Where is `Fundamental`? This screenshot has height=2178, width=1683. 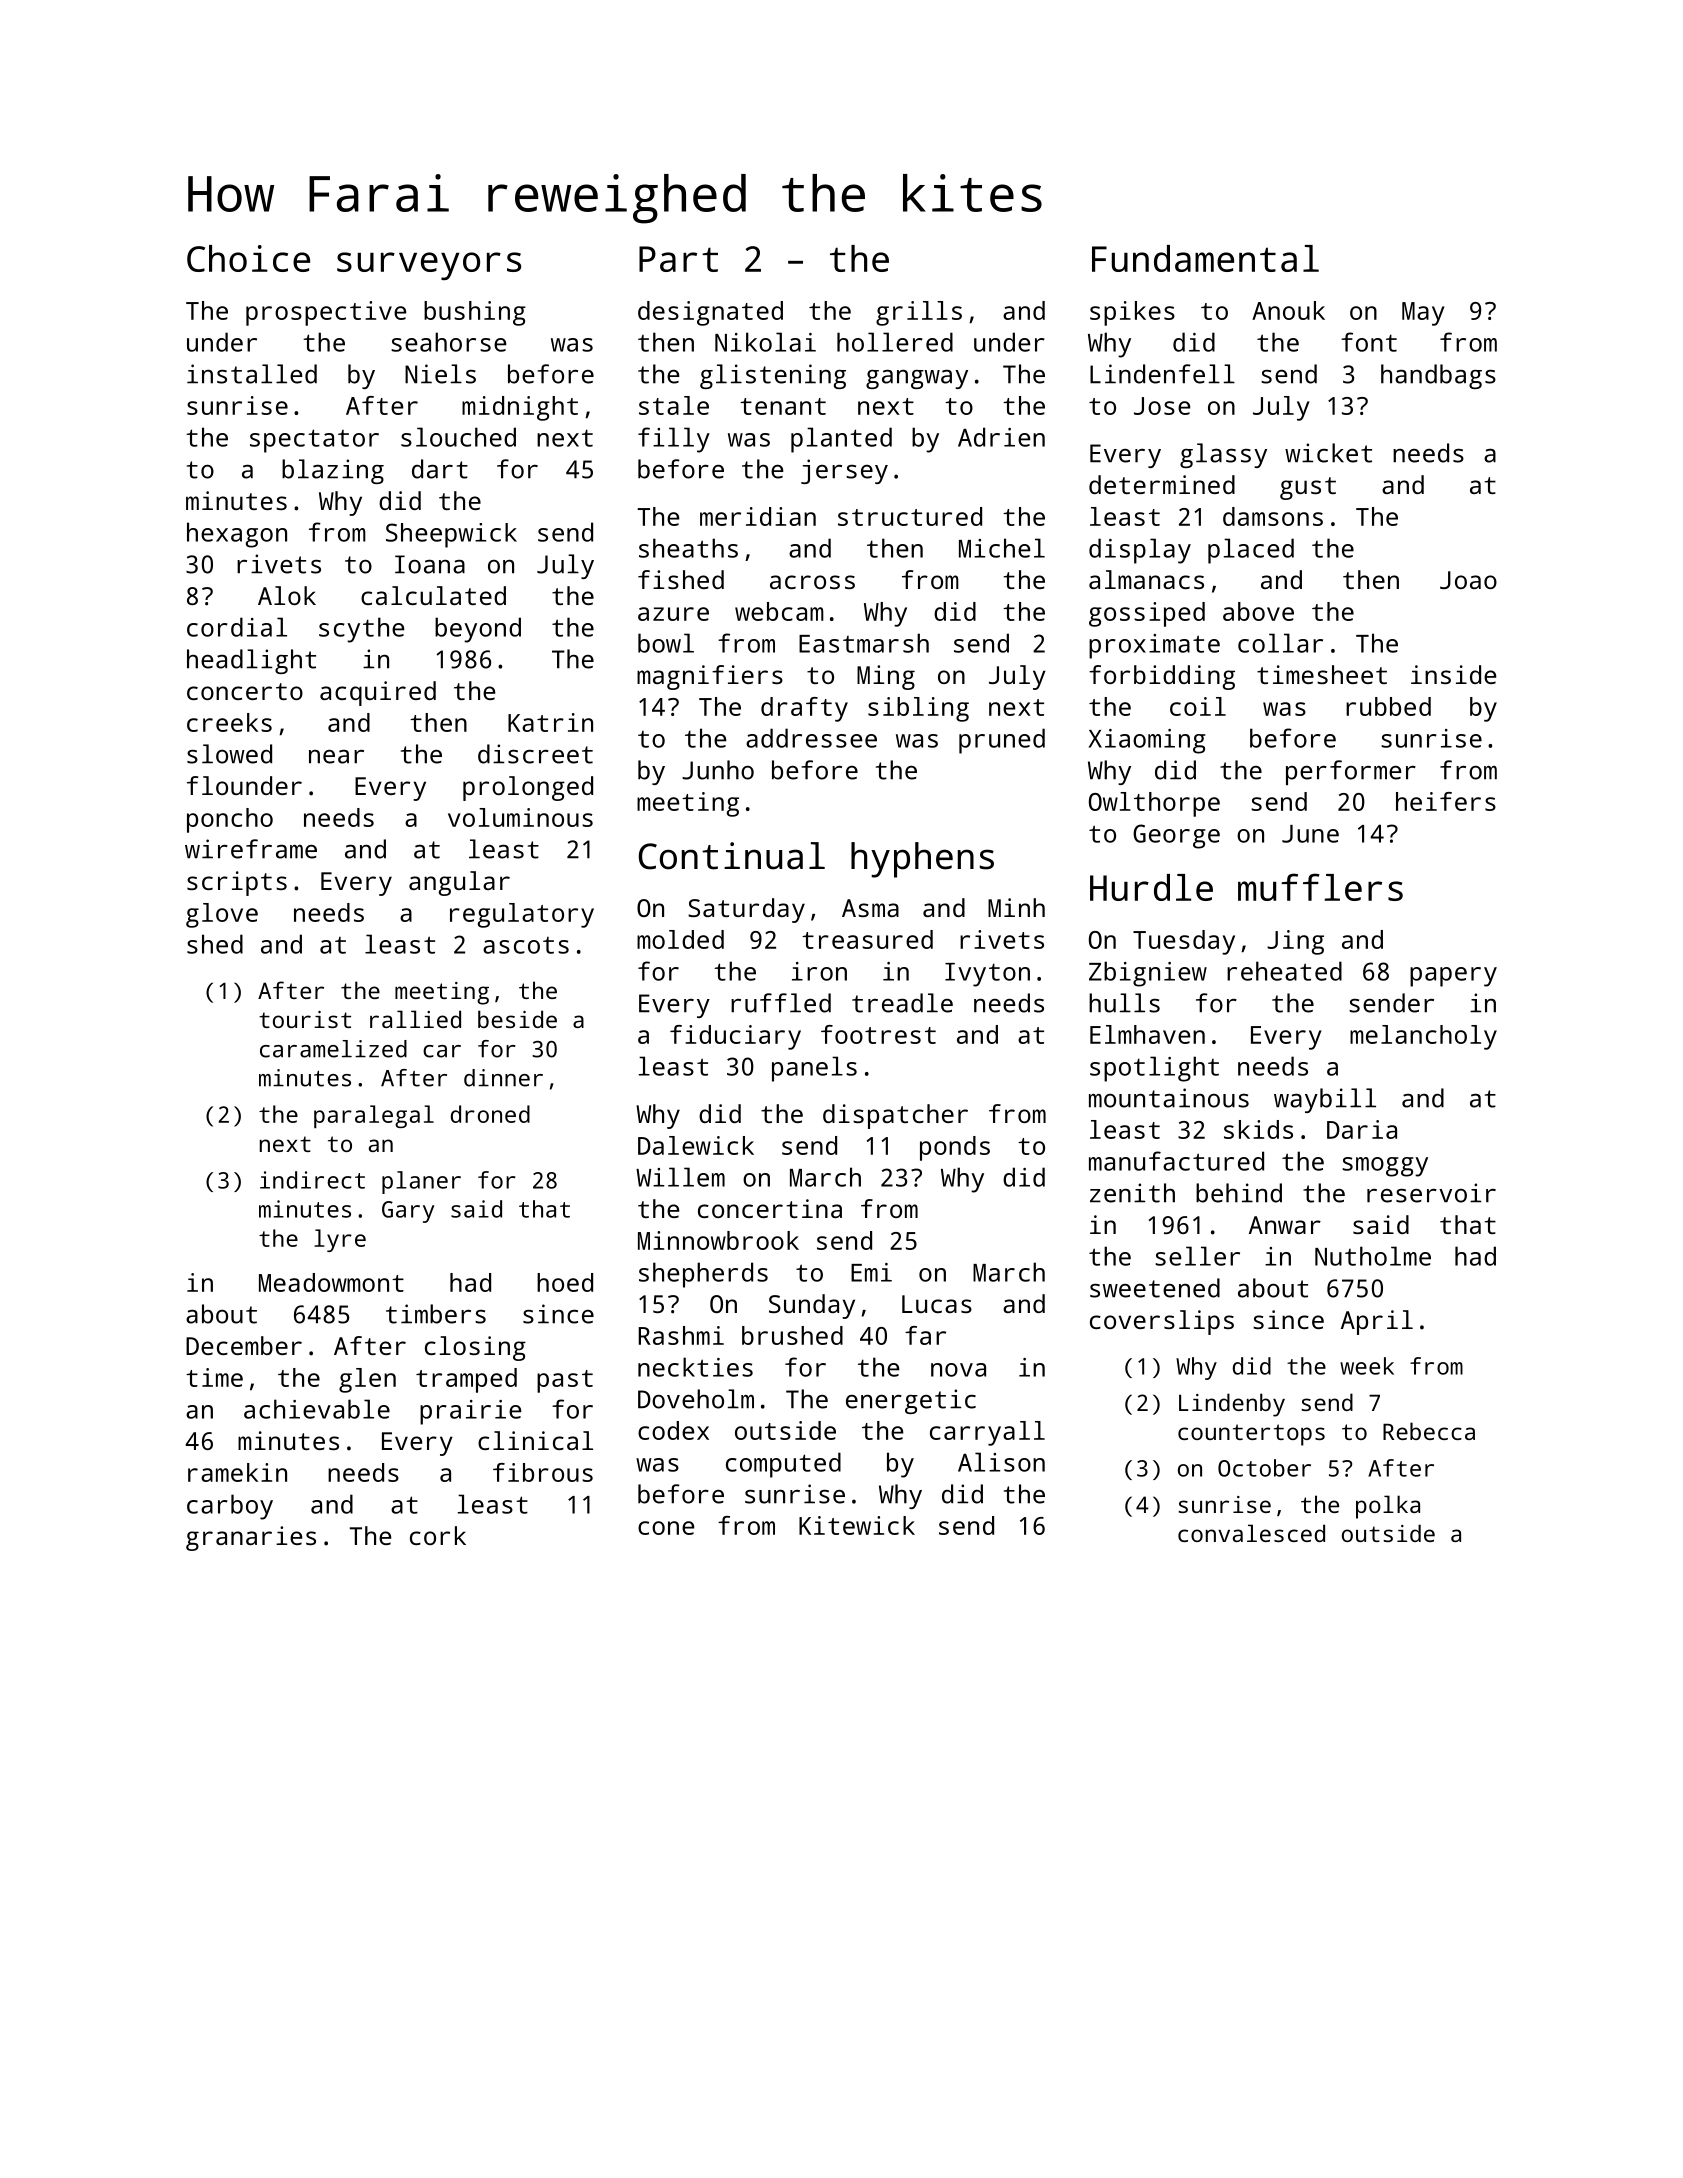 Fundamental is located at coordinates (1205, 258).
